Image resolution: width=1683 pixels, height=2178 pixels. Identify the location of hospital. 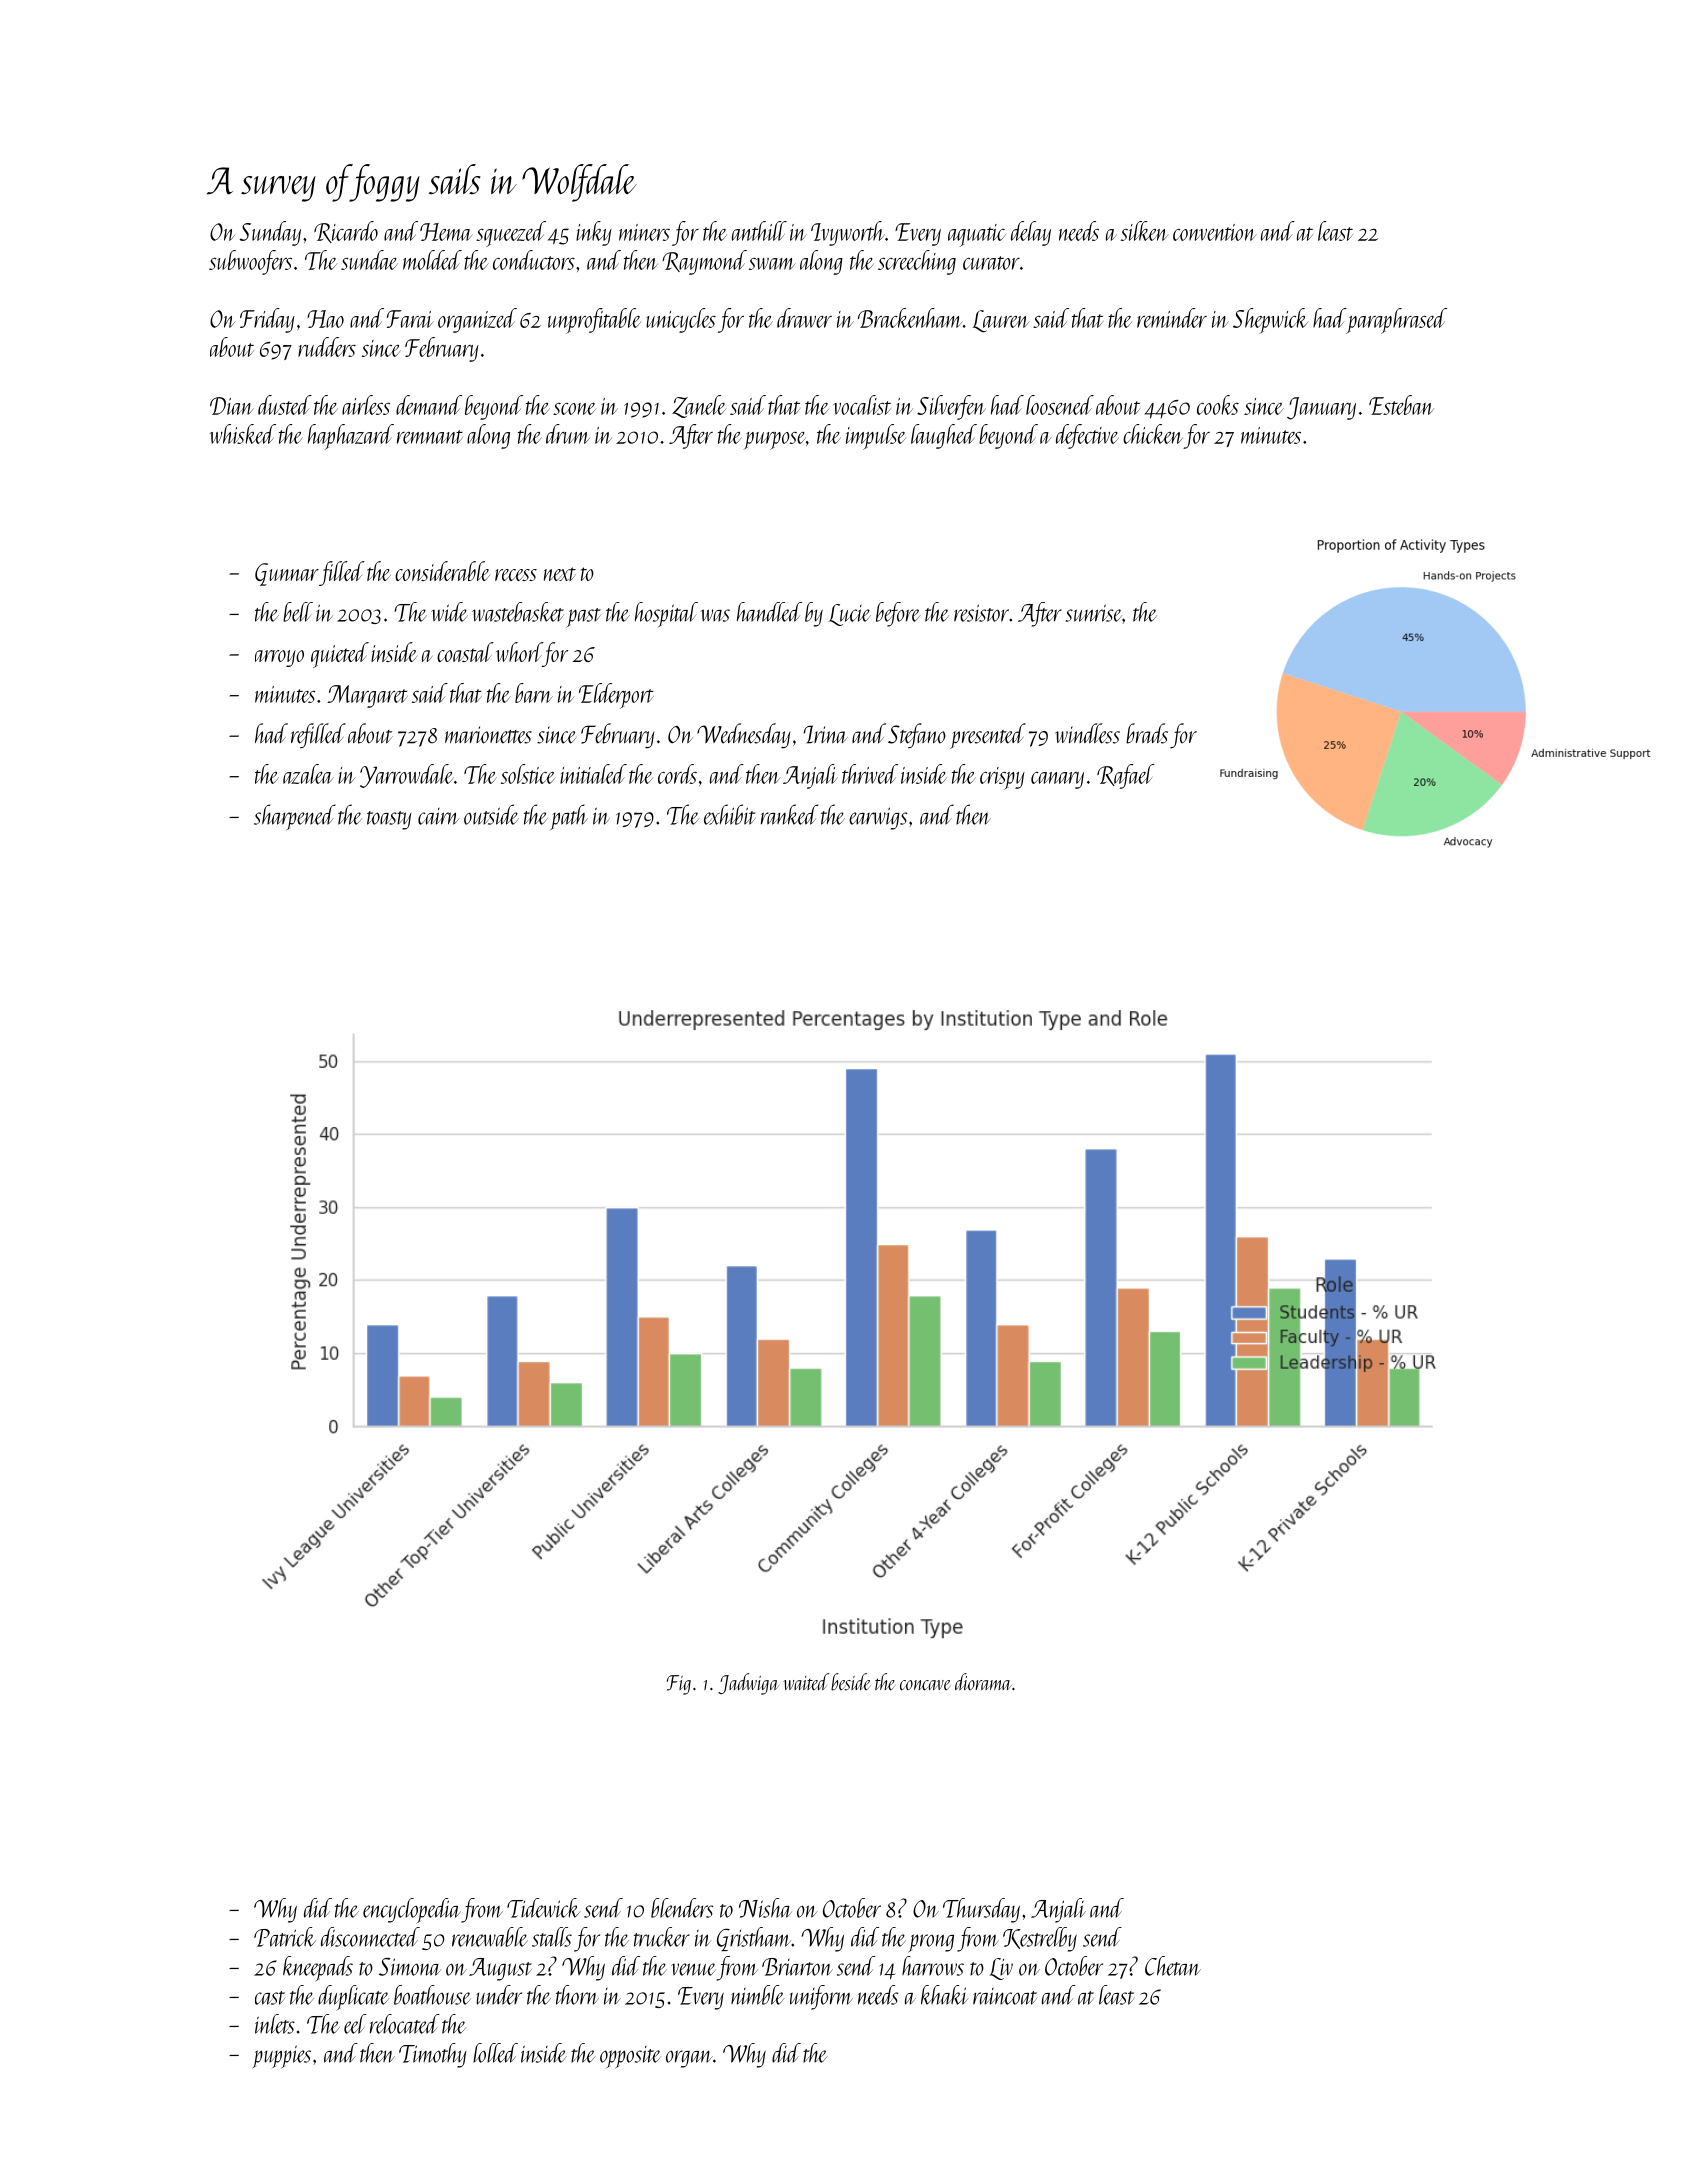
(666, 614).
